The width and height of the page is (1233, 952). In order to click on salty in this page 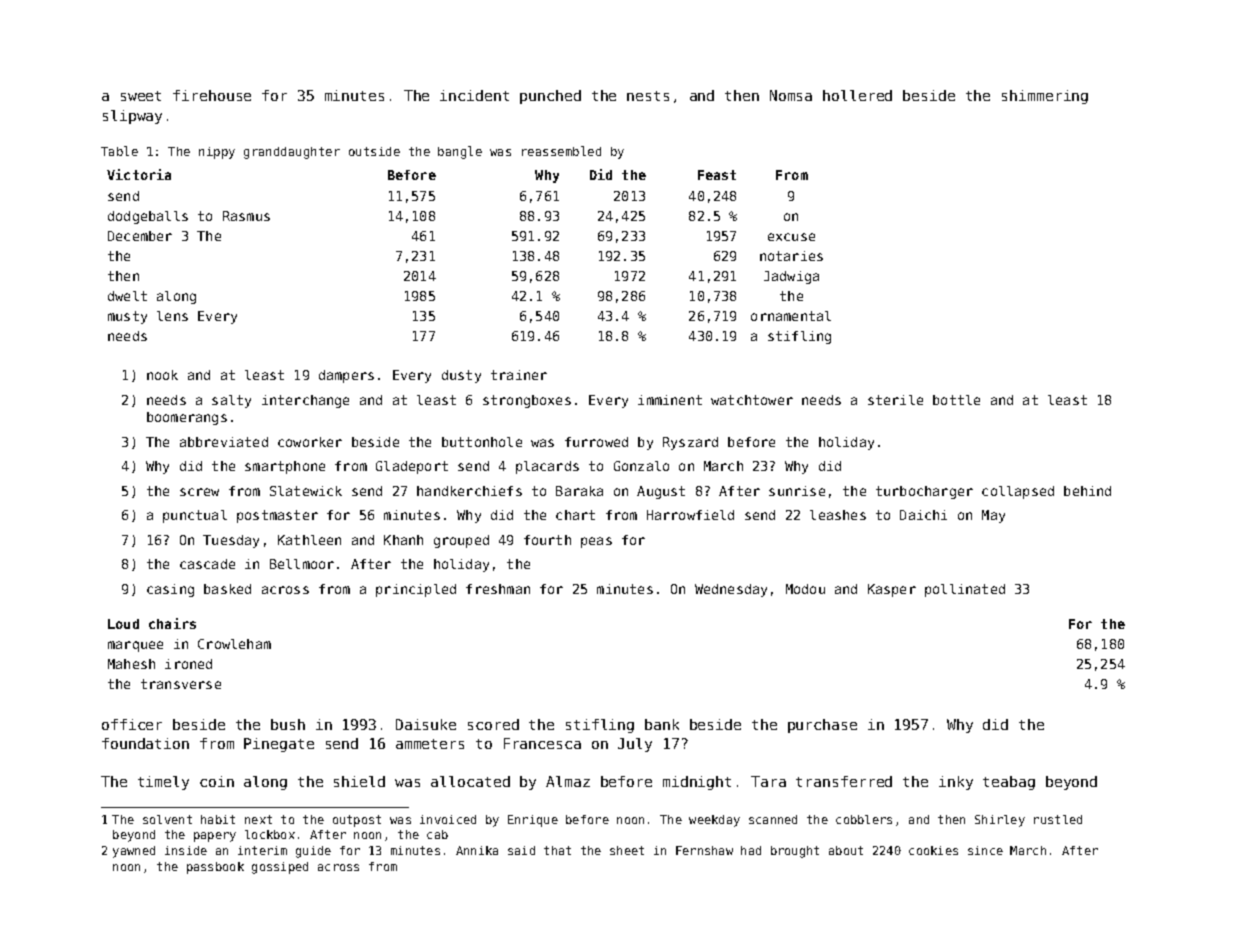, I will do `click(231, 401)`.
